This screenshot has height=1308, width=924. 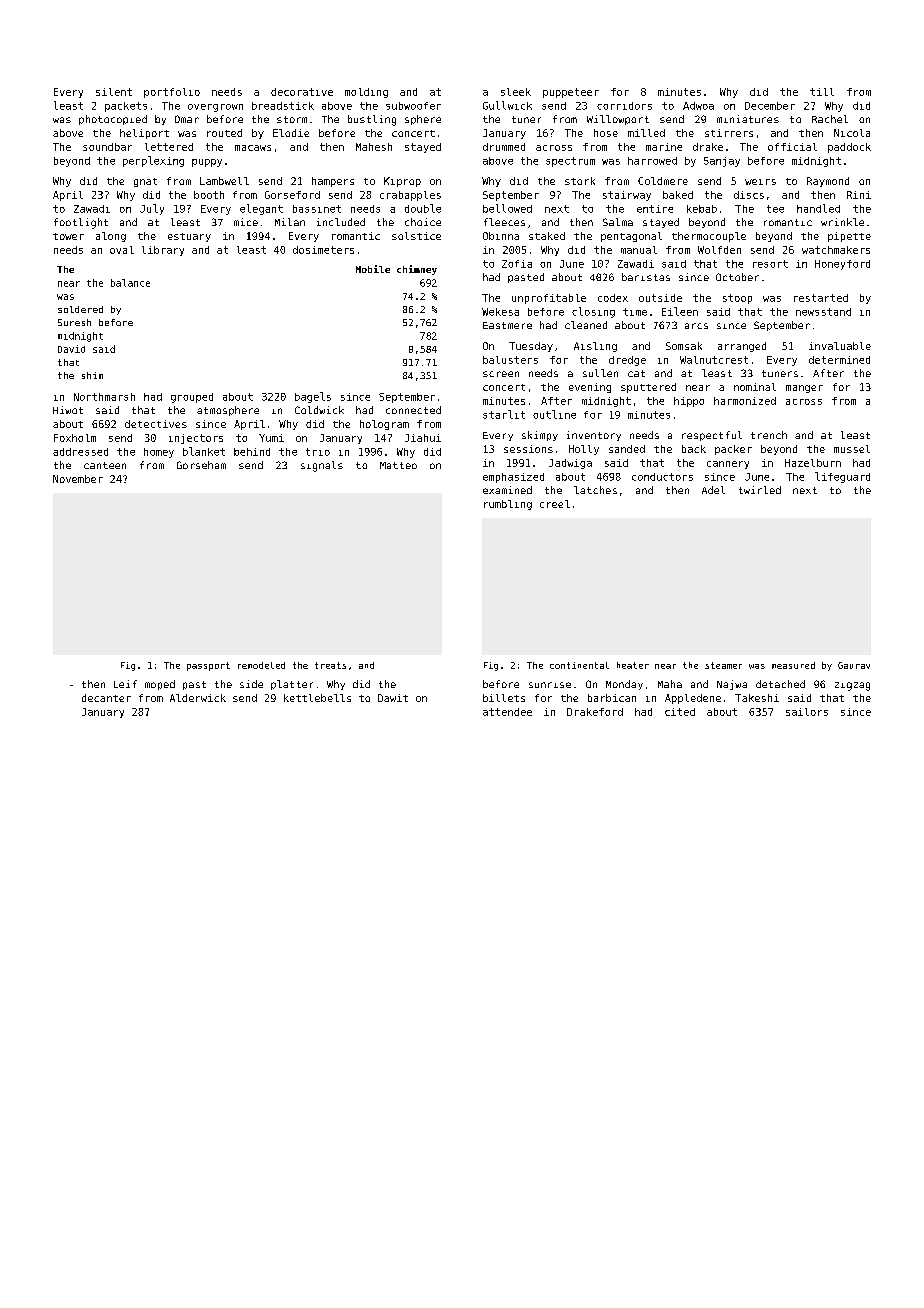 I want to click on portfolio, so click(x=172, y=93).
